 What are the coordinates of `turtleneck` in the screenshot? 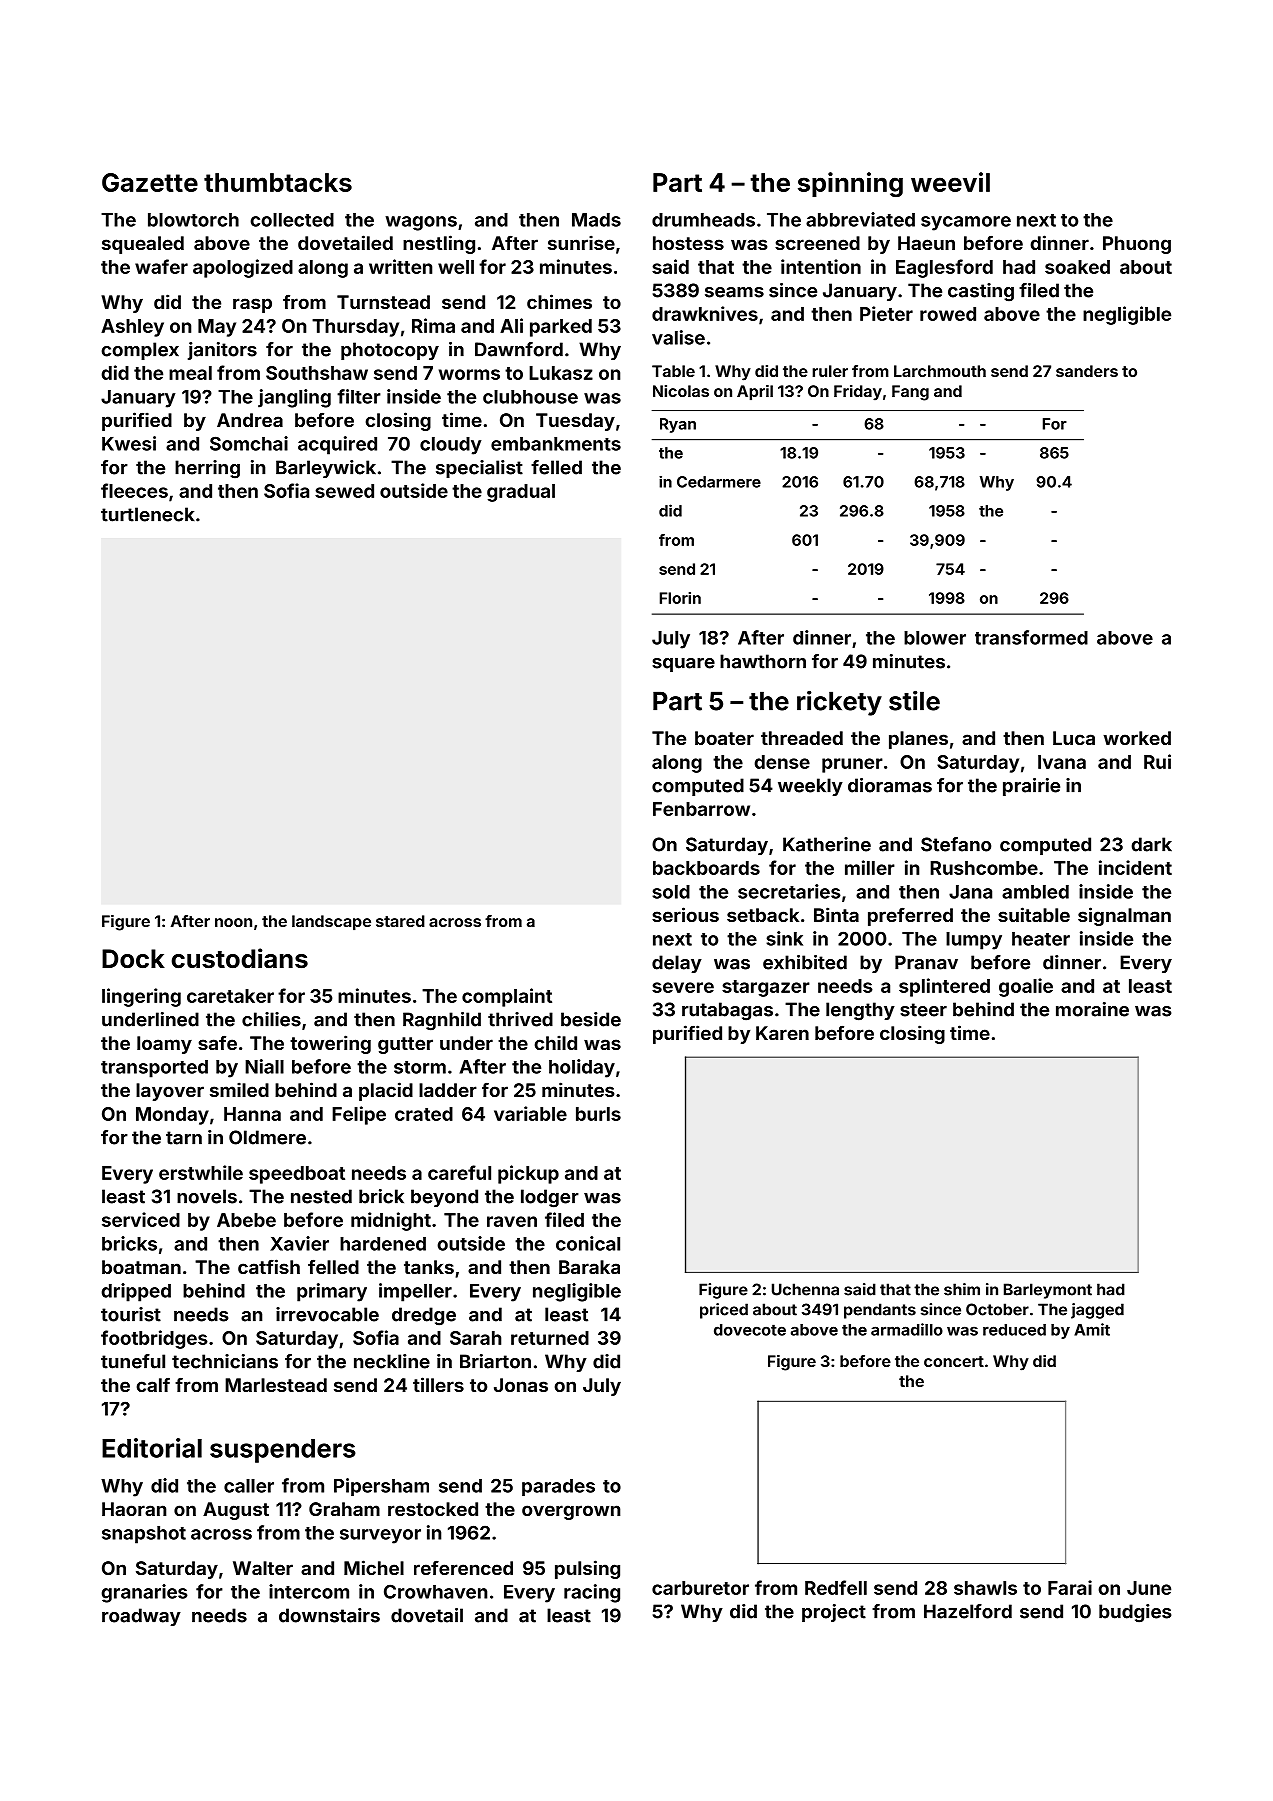 It's located at (148, 514).
